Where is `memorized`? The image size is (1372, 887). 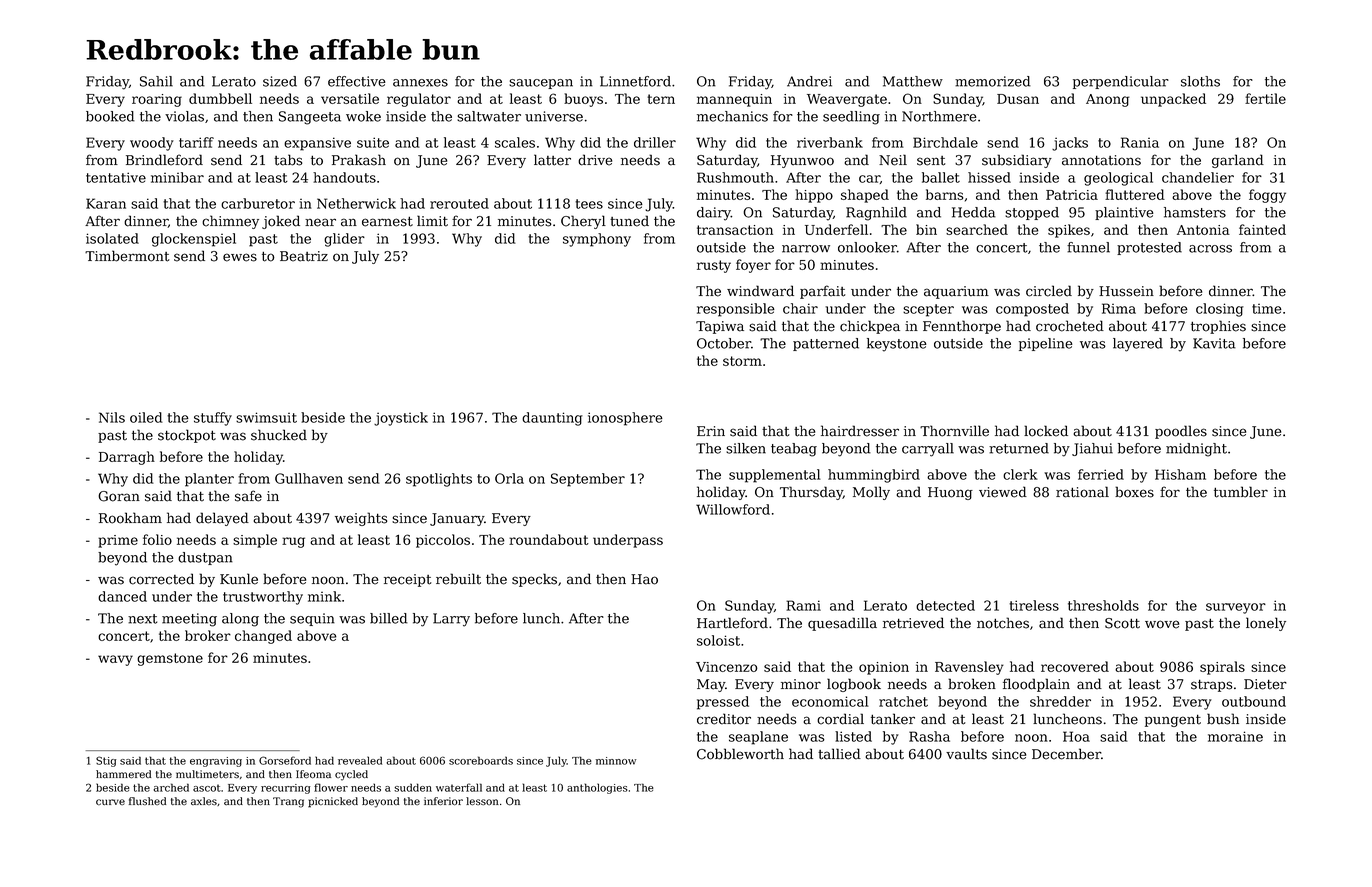
memorized is located at coordinates (993, 81).
